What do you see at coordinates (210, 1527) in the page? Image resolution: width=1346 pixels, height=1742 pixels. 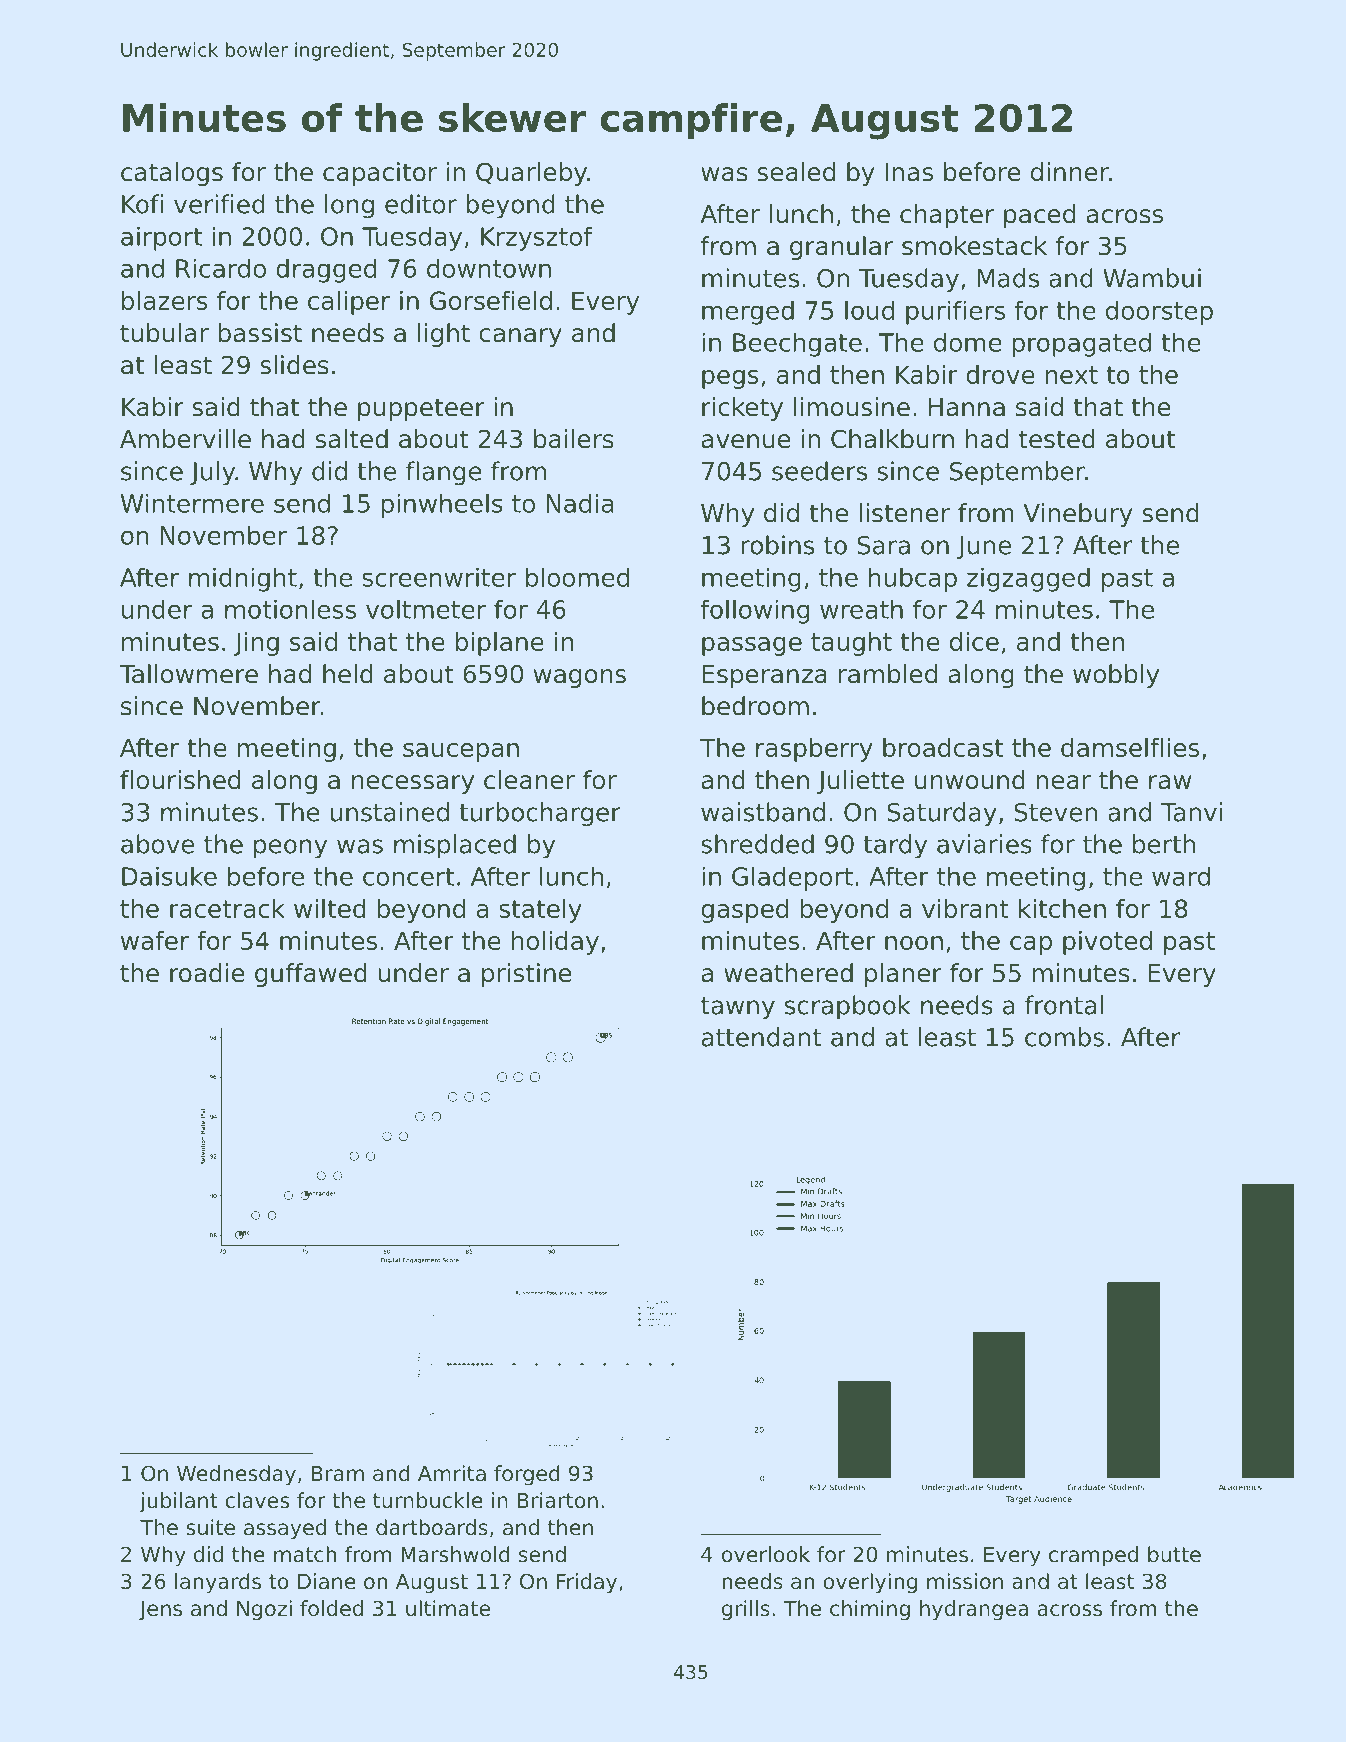 I see `suite` at bounding box center [210, 1527].
